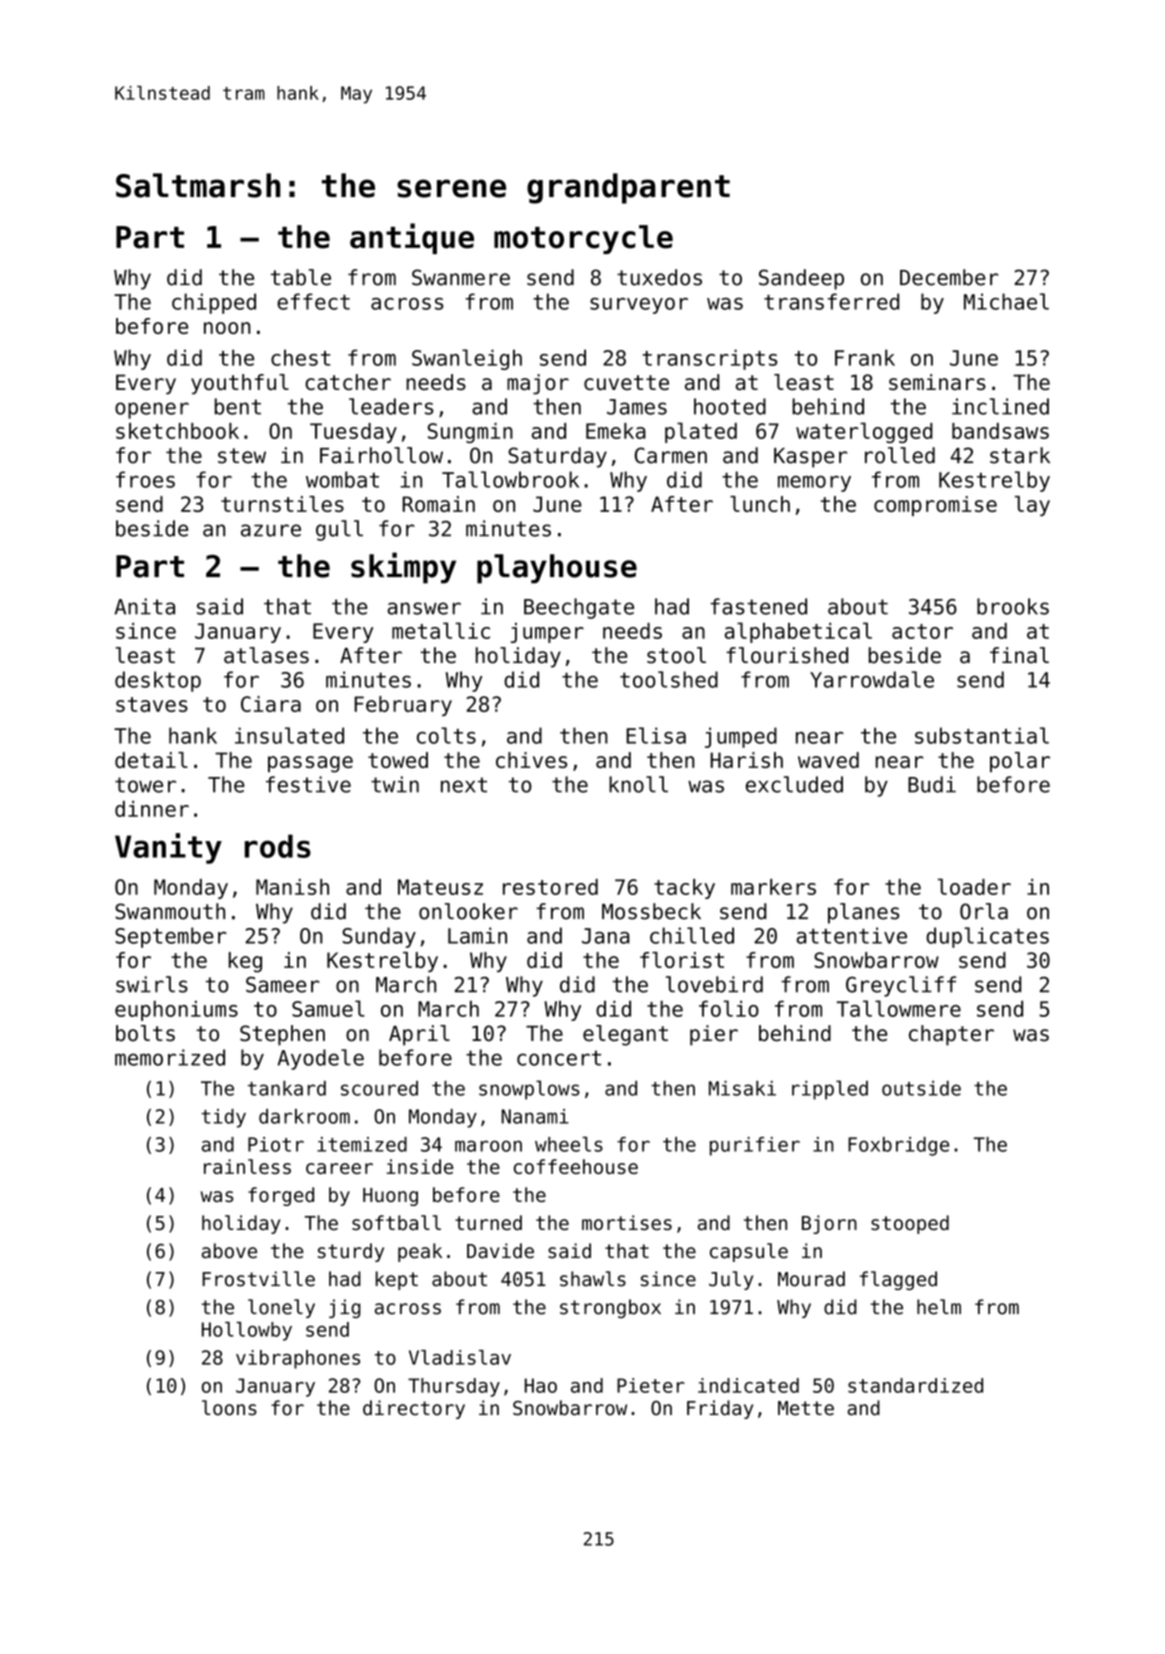  Describe the element at coordinates (247, 1331) in the document. I see `Hollowby` at that location.
